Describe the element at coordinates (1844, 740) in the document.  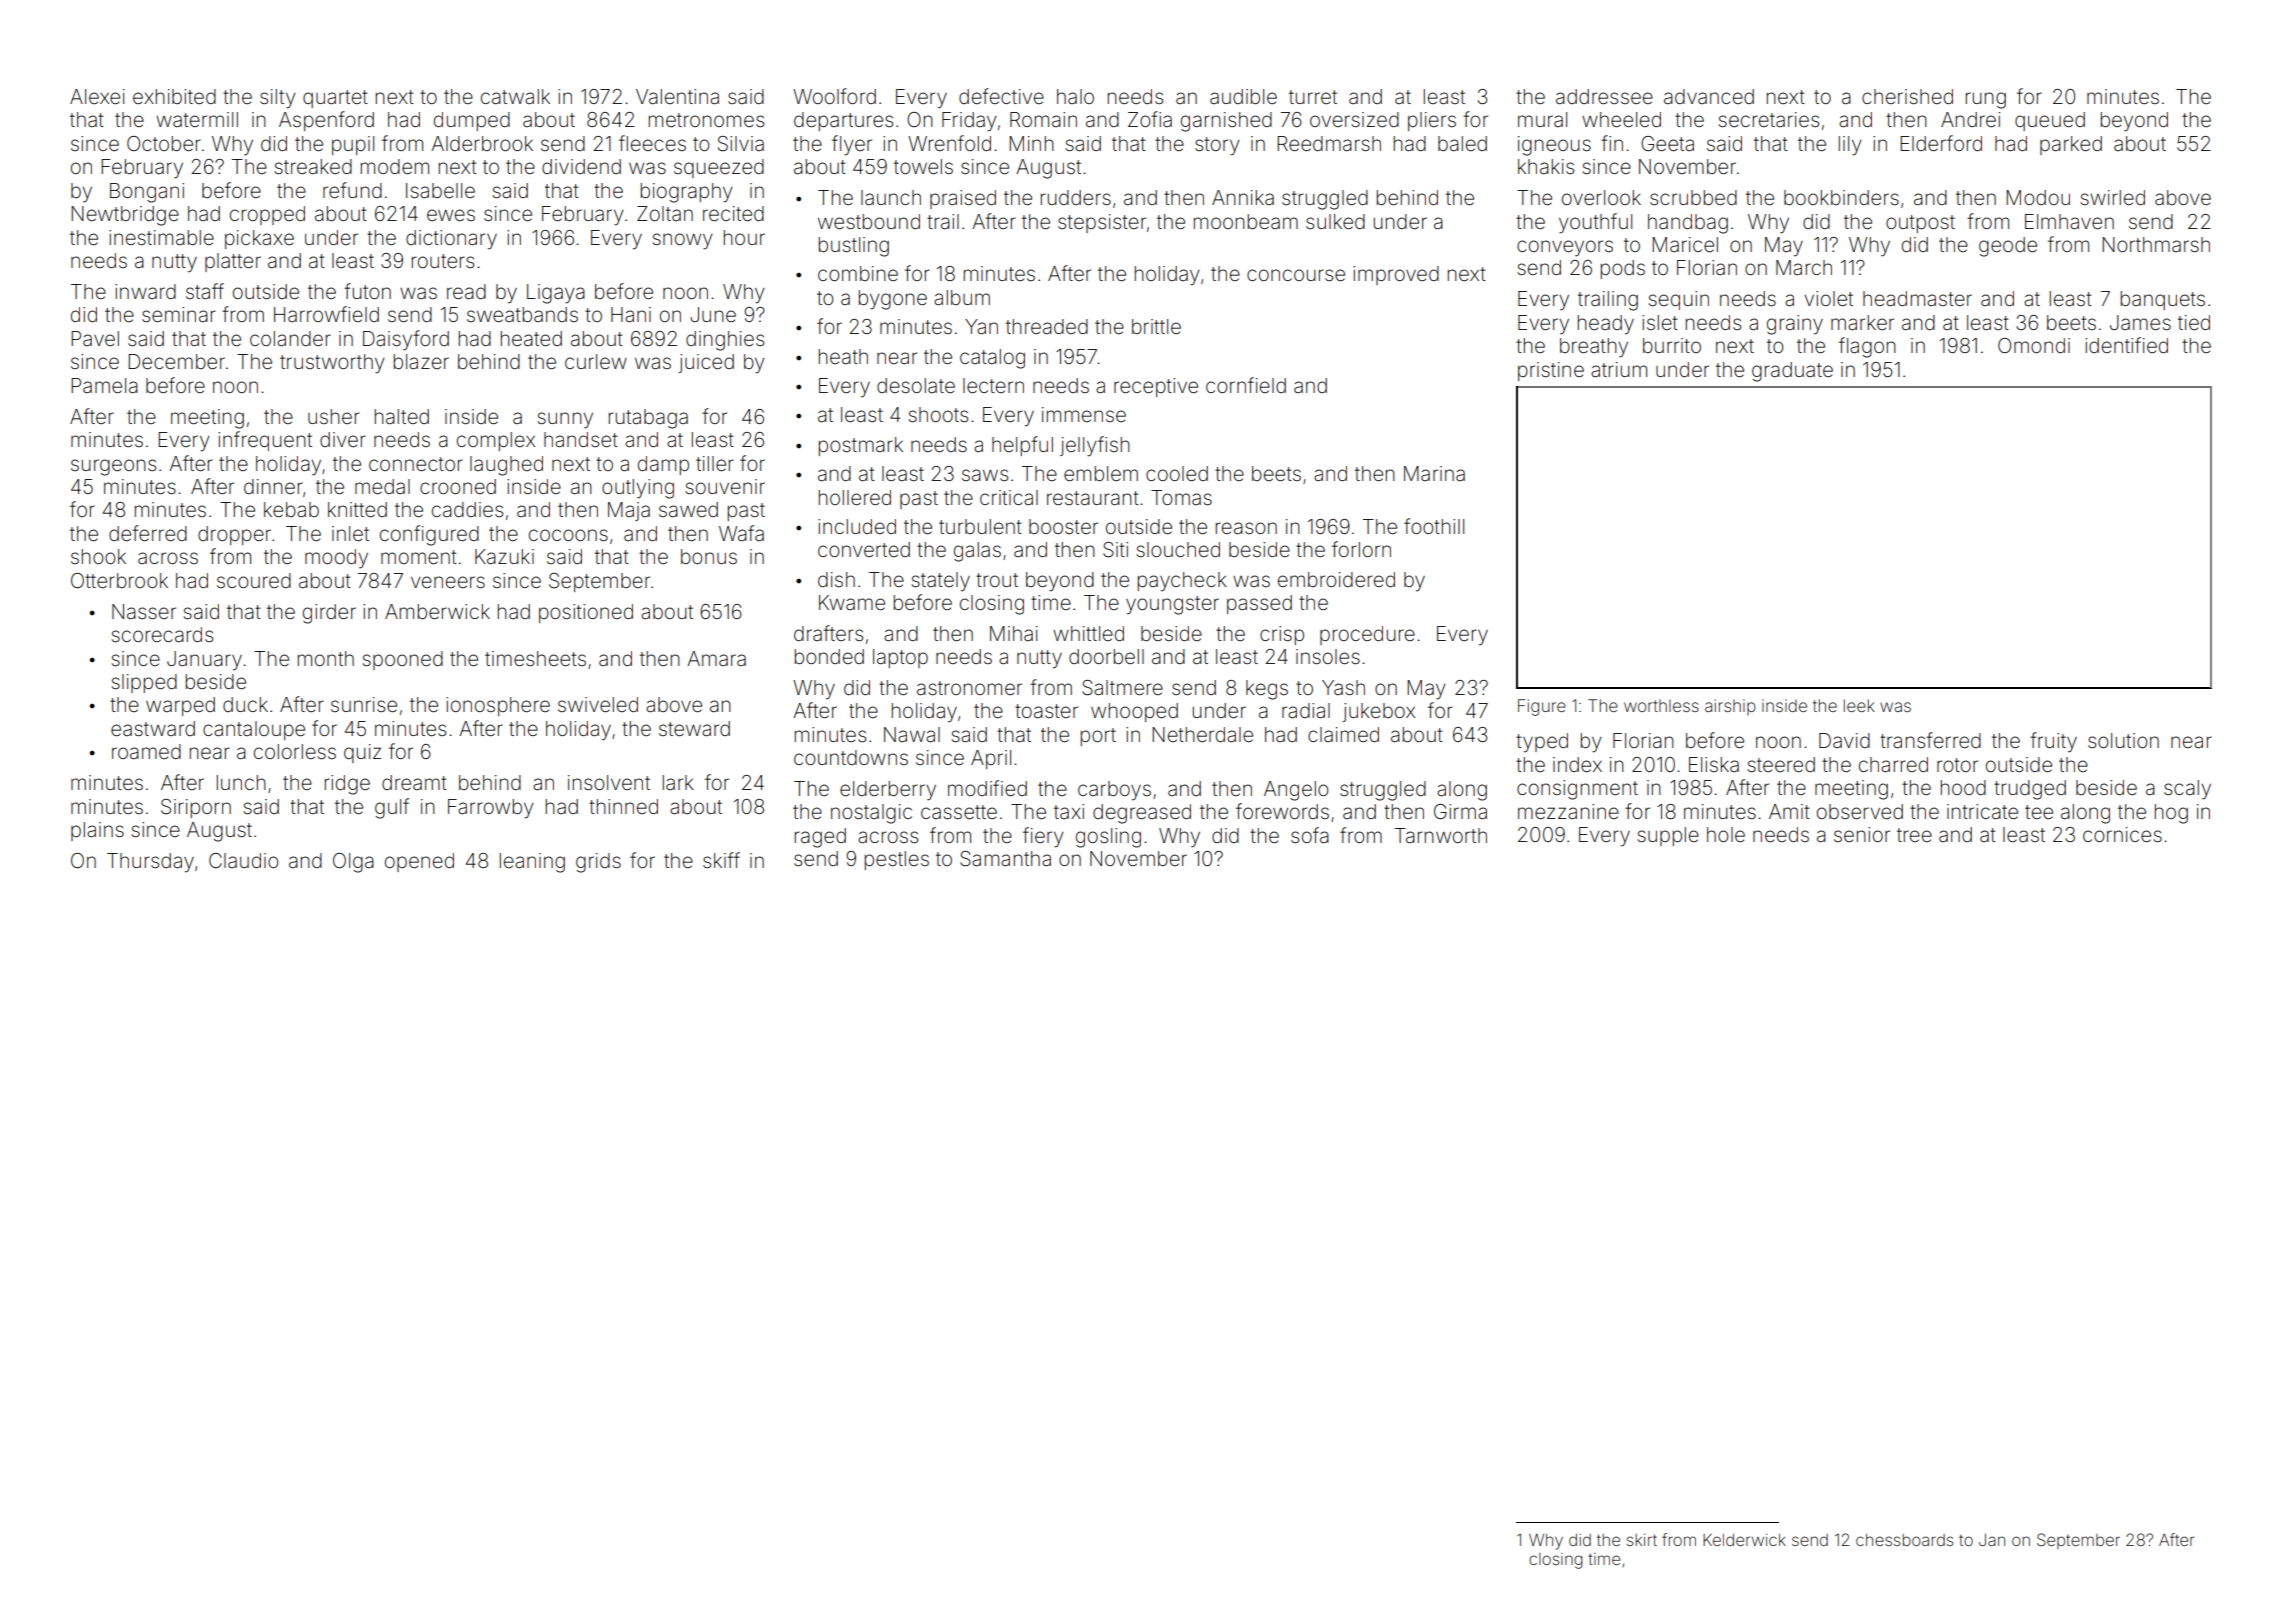
I see `David` at that location.
